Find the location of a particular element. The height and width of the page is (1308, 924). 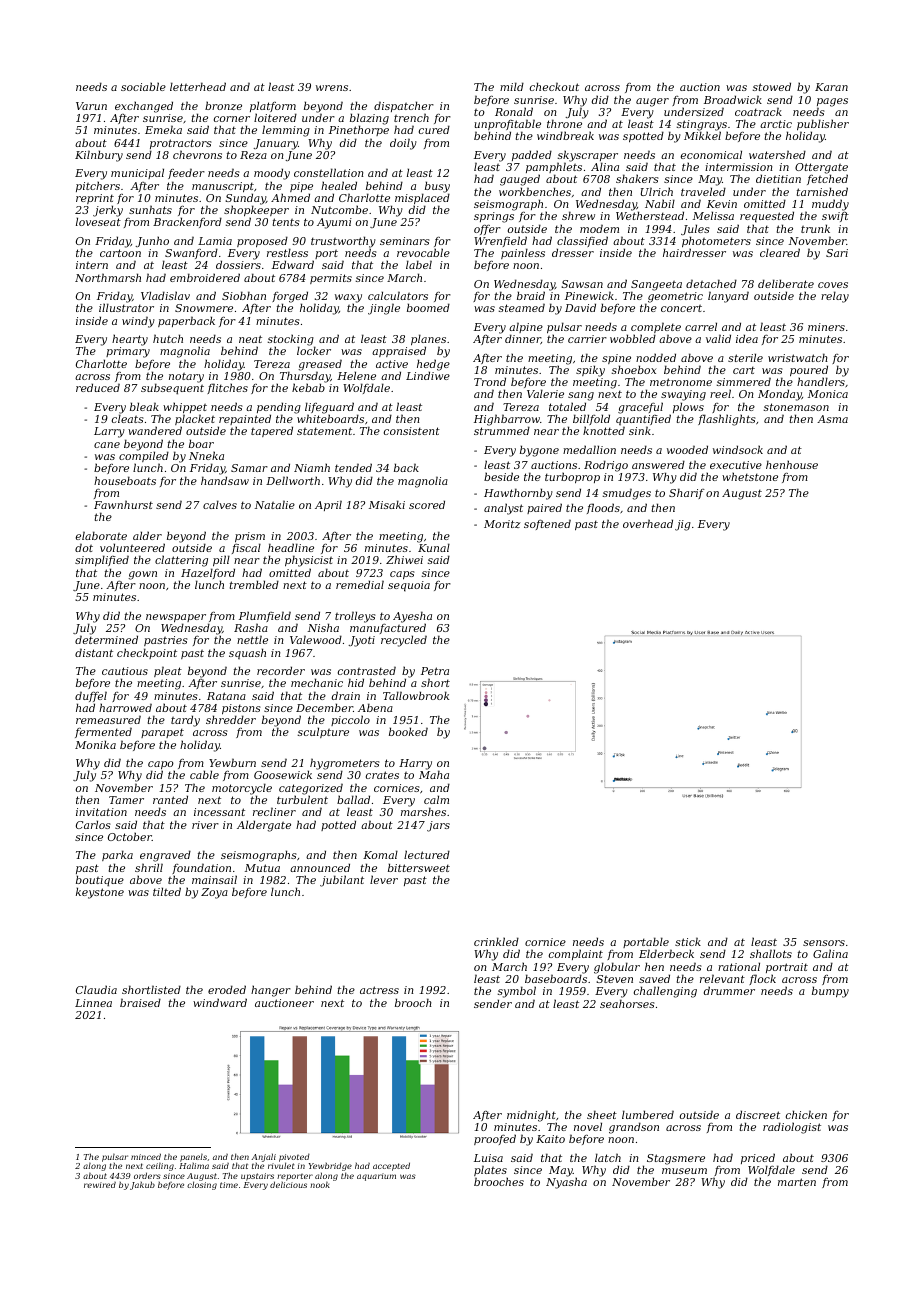

consistent is located at coordinates (412, 431).
